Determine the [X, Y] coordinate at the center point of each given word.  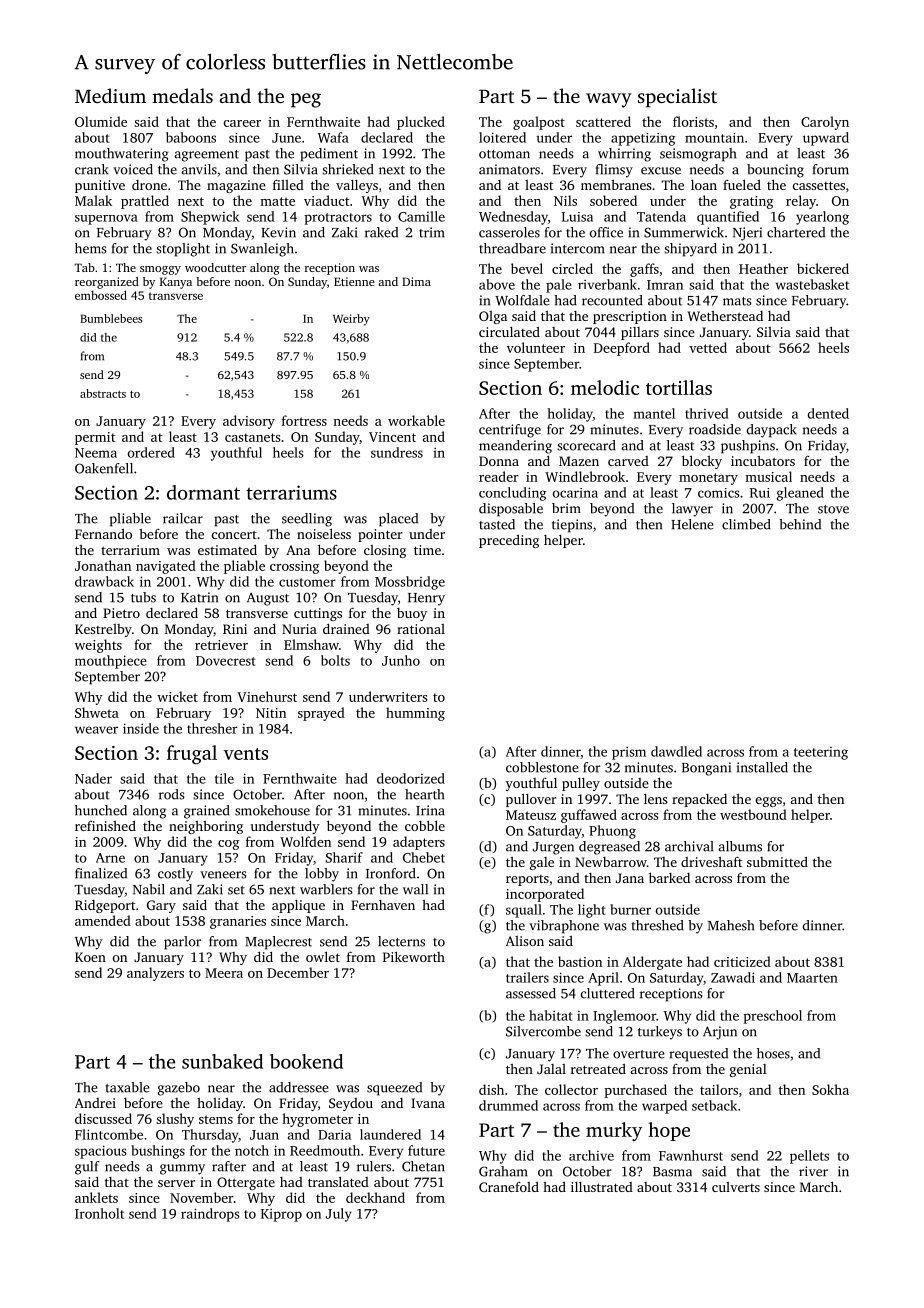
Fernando [103, 534]
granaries [238, 922]
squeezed [394, 1089]
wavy [609, 100]
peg [306, 100]
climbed [746, 524]
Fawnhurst [691, 1155]
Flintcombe [109, 1134]
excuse [661, 171]
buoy [412, 614]
